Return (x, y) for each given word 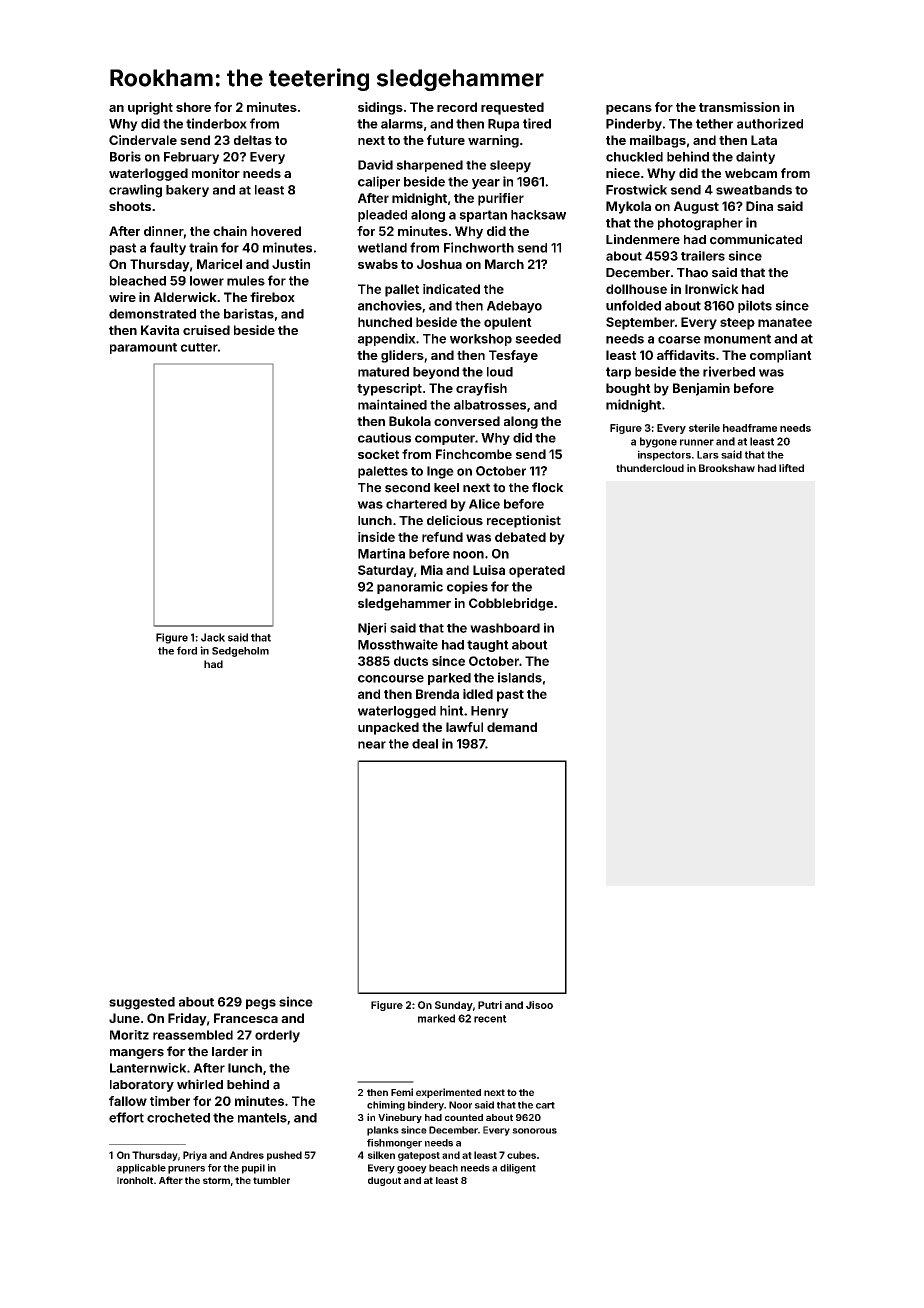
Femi (402, 1092)
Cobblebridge (511, 604)
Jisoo (539, 1005)
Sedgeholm (240, 652)
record (457, 107)
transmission (739, 107)
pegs (261, 1004)
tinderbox (216, 123)
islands (520, 677)
